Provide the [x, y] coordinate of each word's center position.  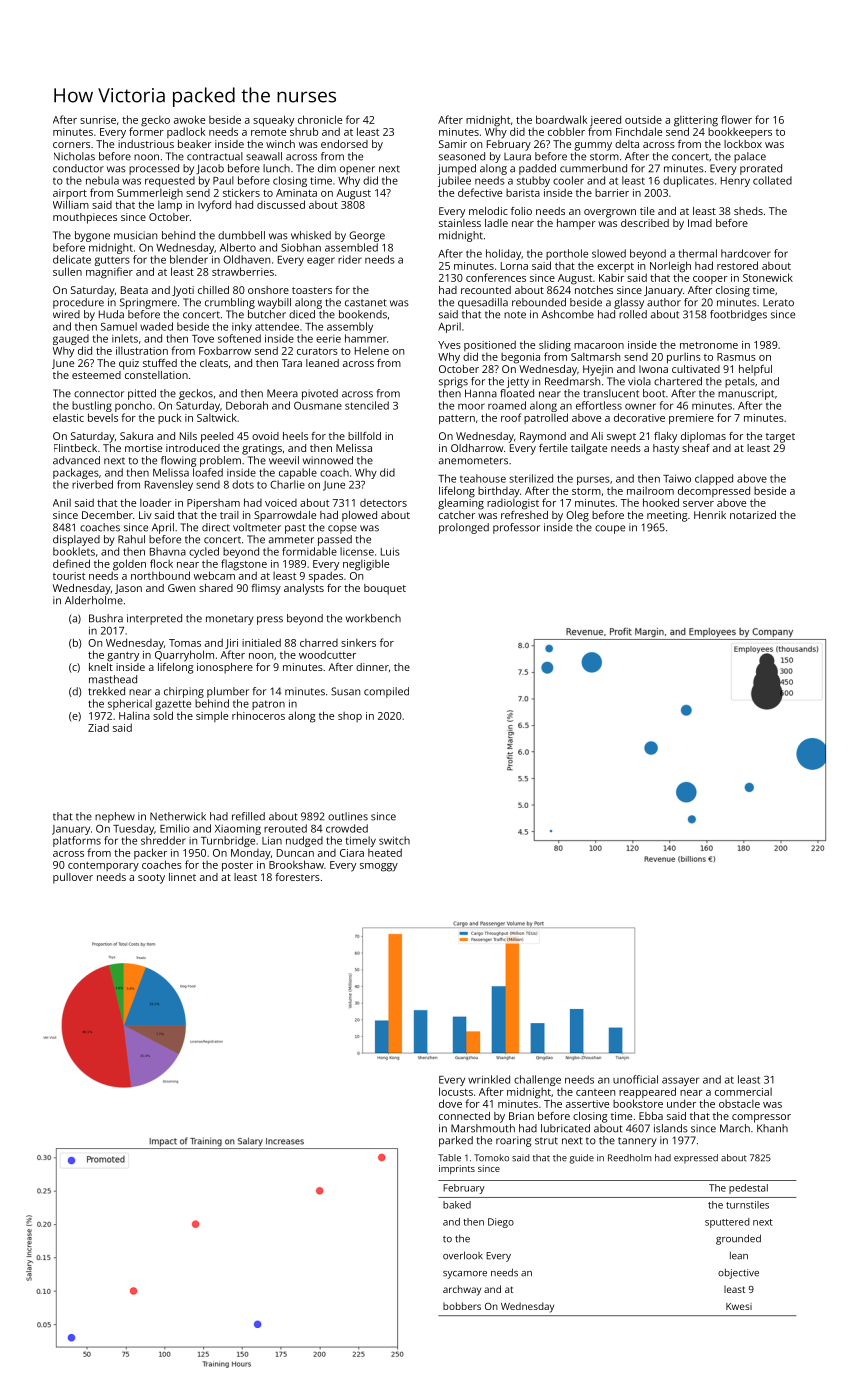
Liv [145, 515]
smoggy [379, 867]
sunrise [98, 120]
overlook [463, 1255]
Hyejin [598, 370]
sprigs [453, 382]
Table [449, 1158]
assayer [680, 1081]
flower [736, 119]
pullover [73, 878]
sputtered [727, 1223]
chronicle [320, 119]
